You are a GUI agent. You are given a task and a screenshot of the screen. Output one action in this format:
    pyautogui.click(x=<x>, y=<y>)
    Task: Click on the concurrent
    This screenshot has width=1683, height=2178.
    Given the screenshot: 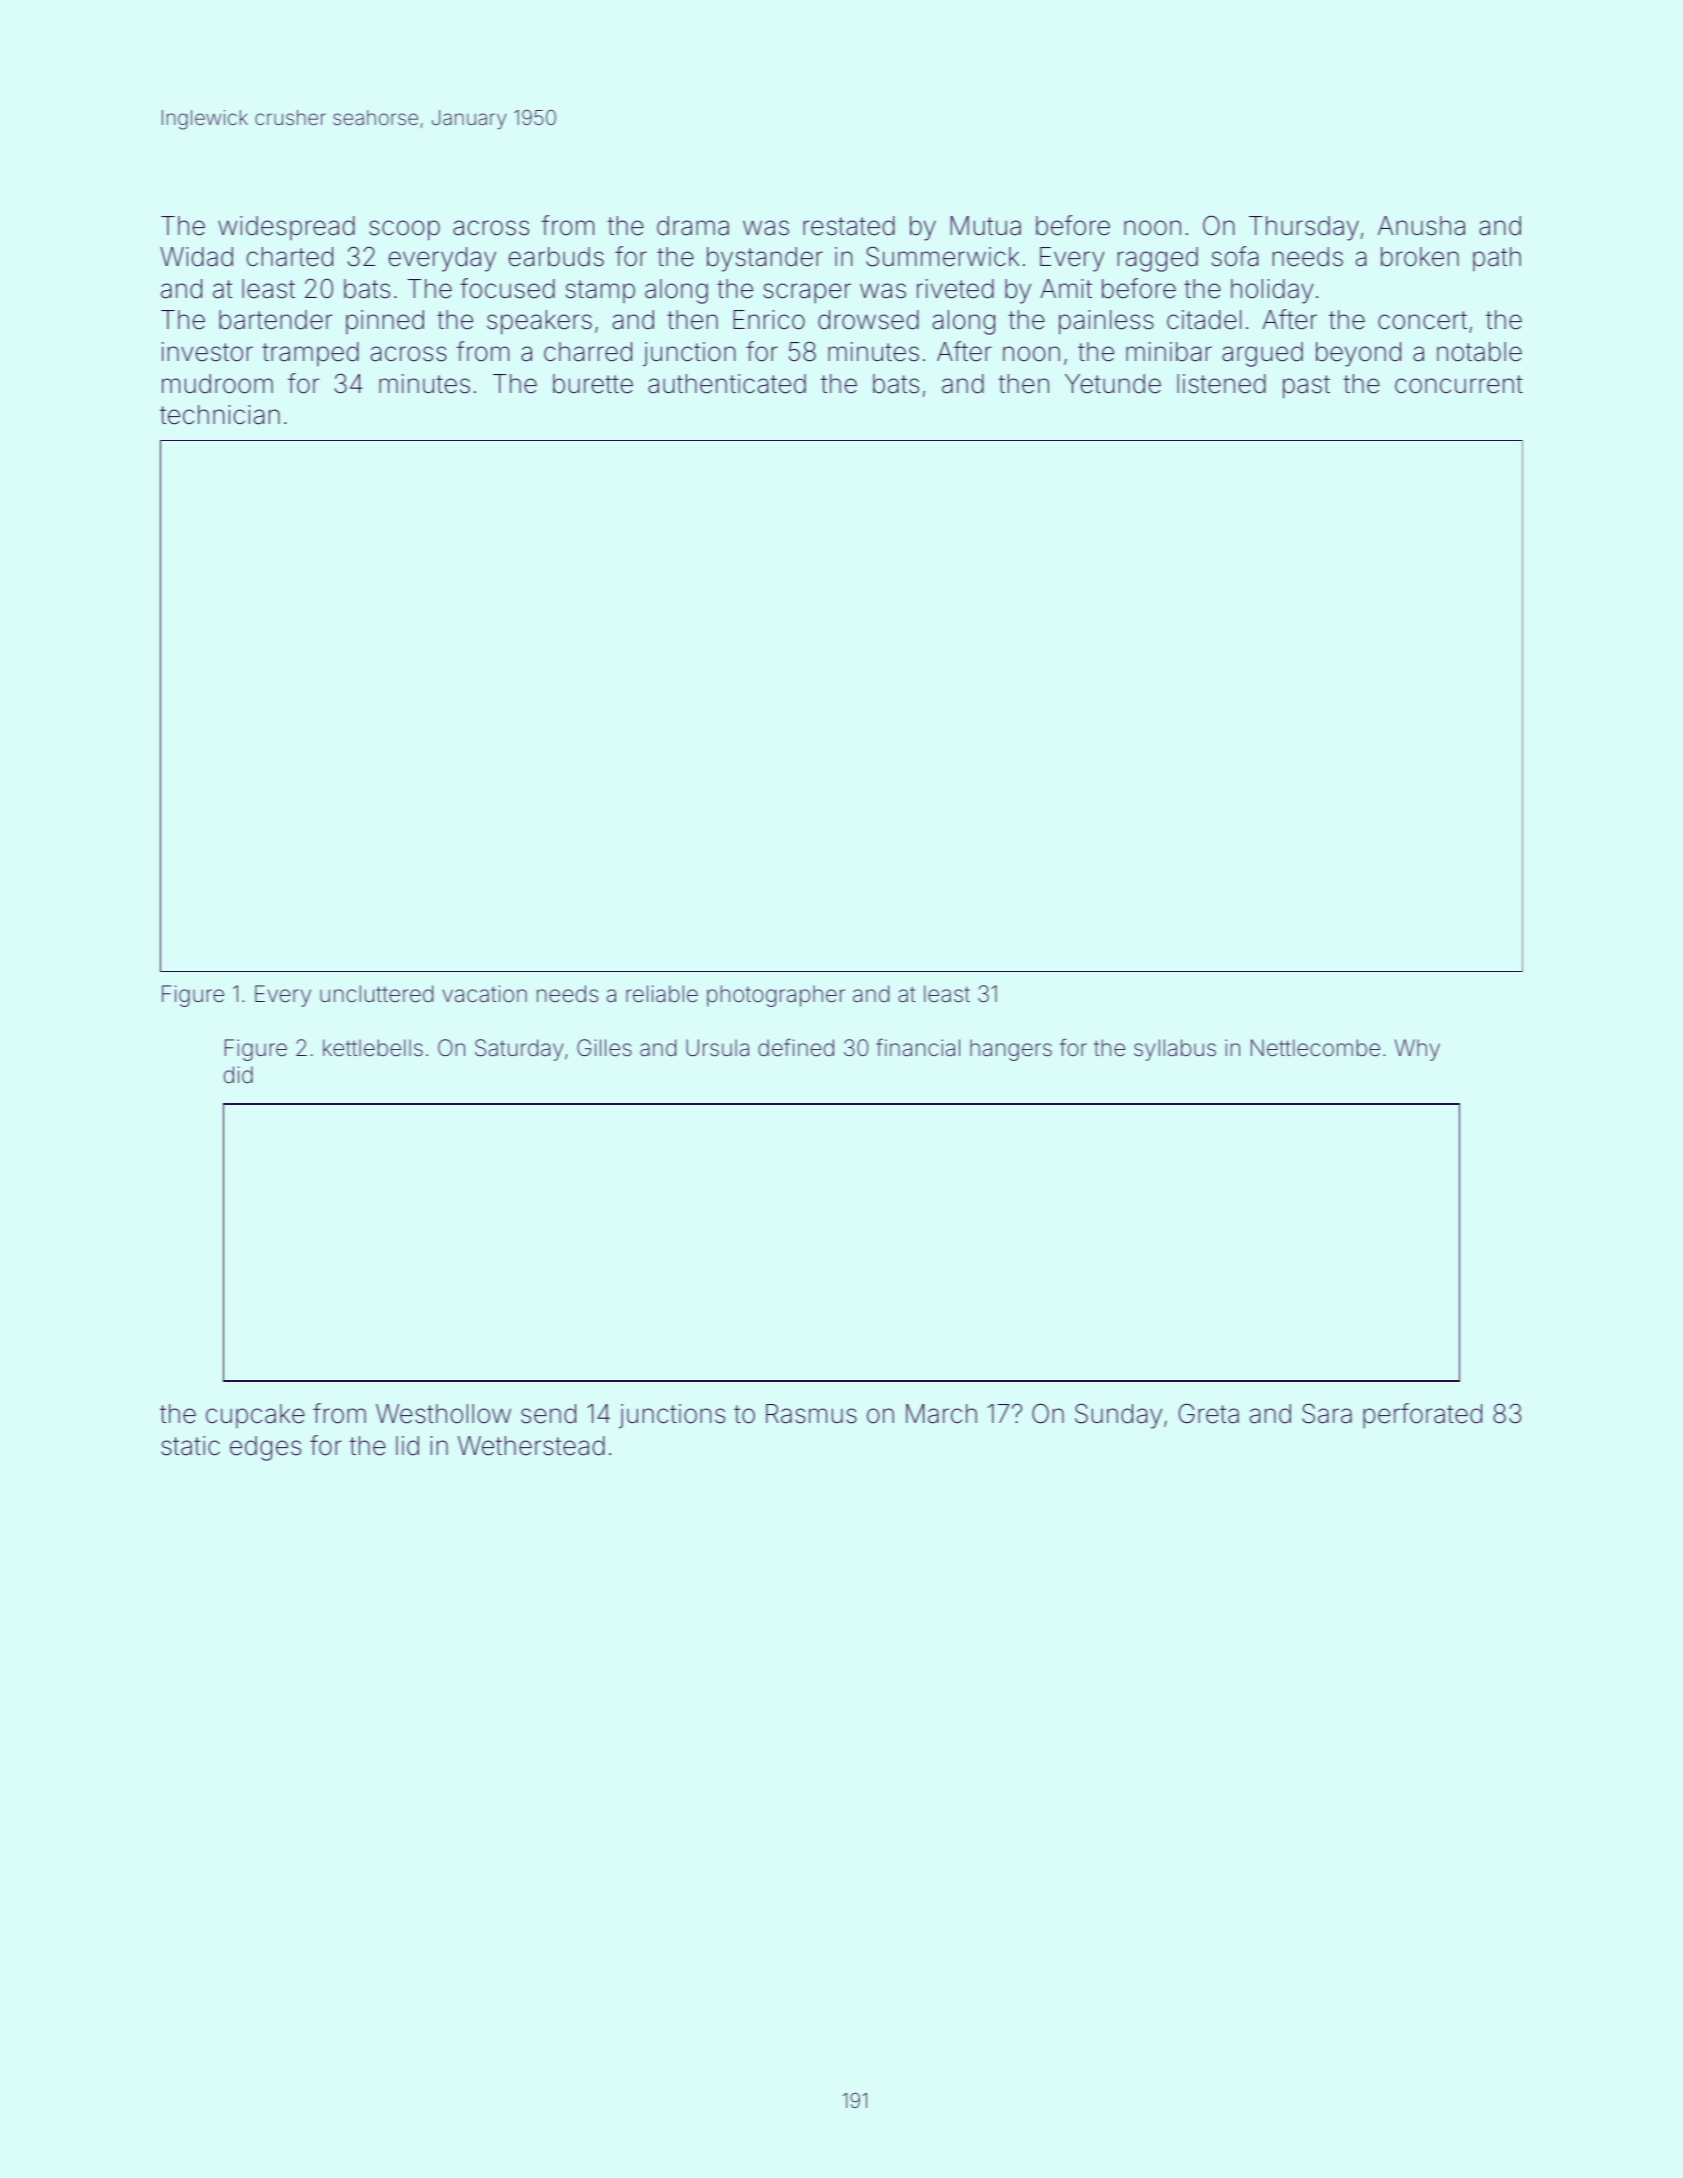 What is the action you would take?
    pyautogui.click(x=1459, y=384)
